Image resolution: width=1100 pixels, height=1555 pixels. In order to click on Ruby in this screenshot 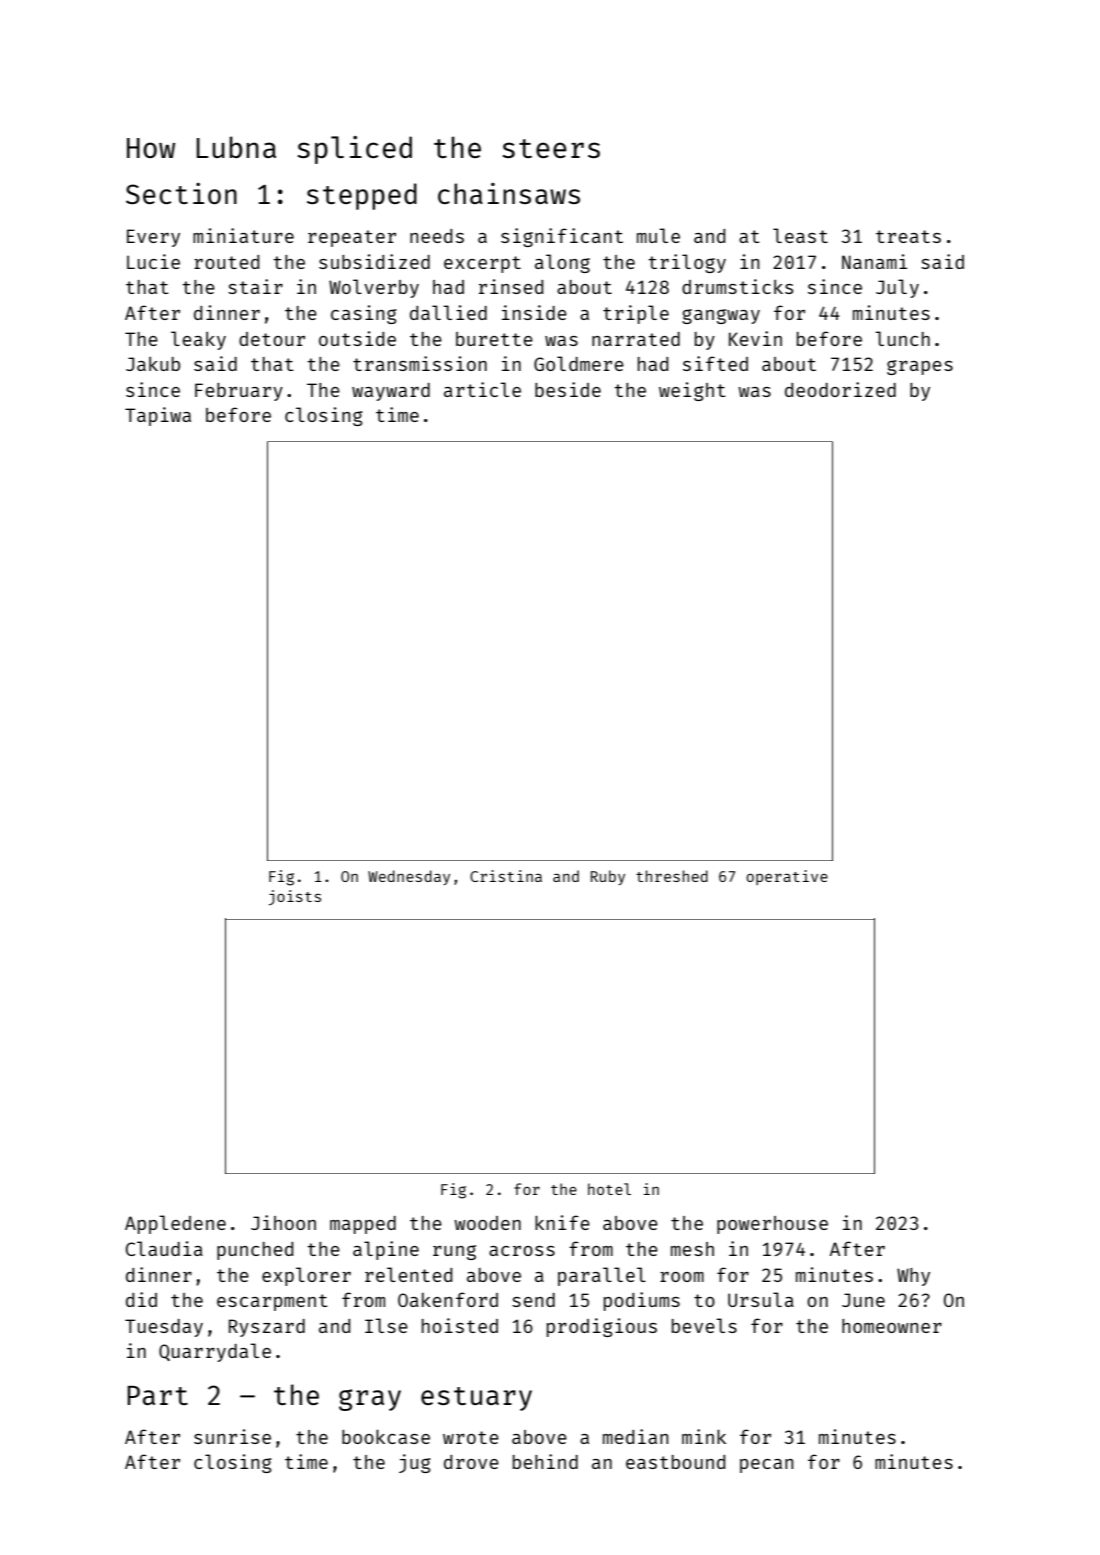, I will do `click(608, 877)`.
